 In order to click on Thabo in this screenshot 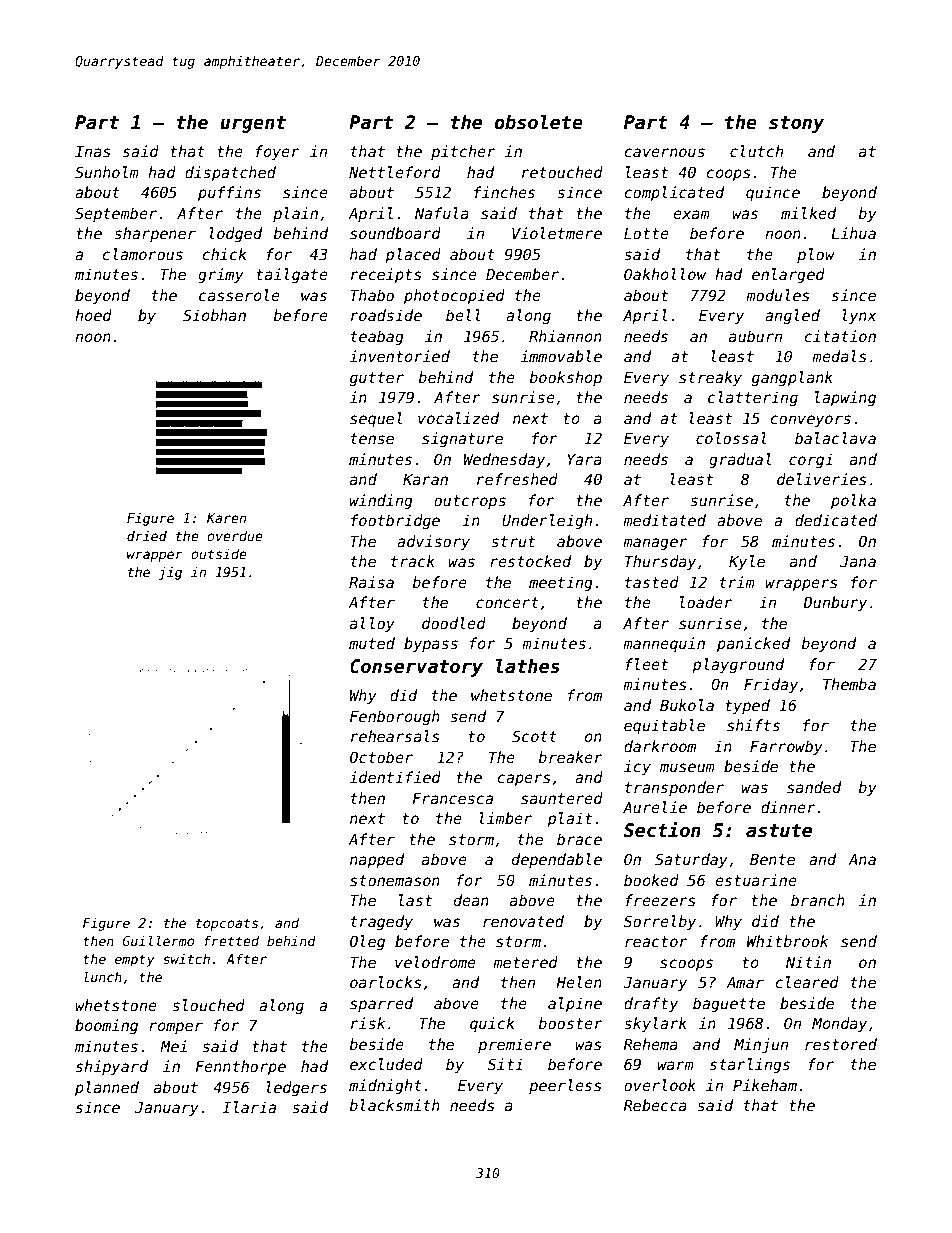, I will do `click(372, 295)`.
